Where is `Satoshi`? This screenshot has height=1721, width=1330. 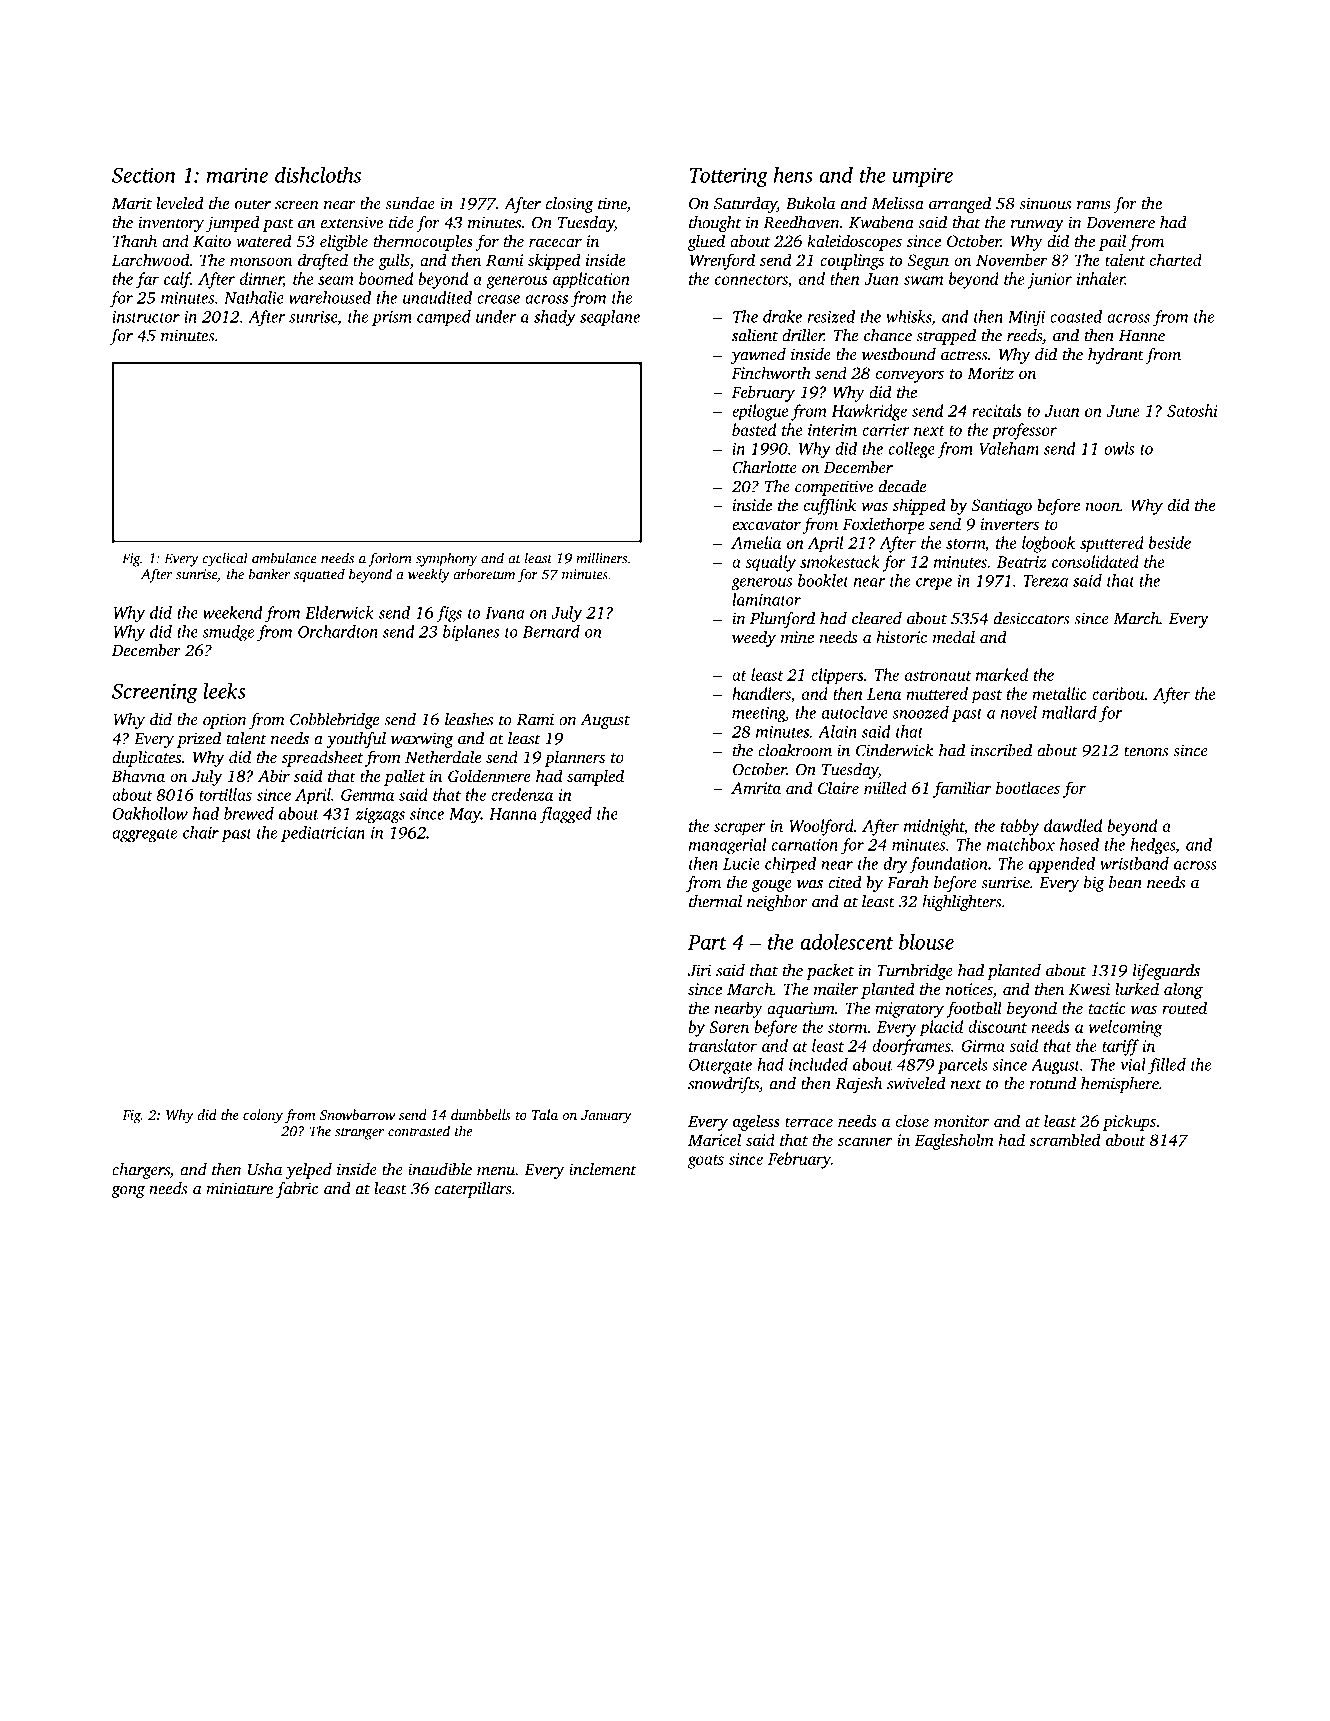 Satoshi is located at coordinates (1192, 410).
